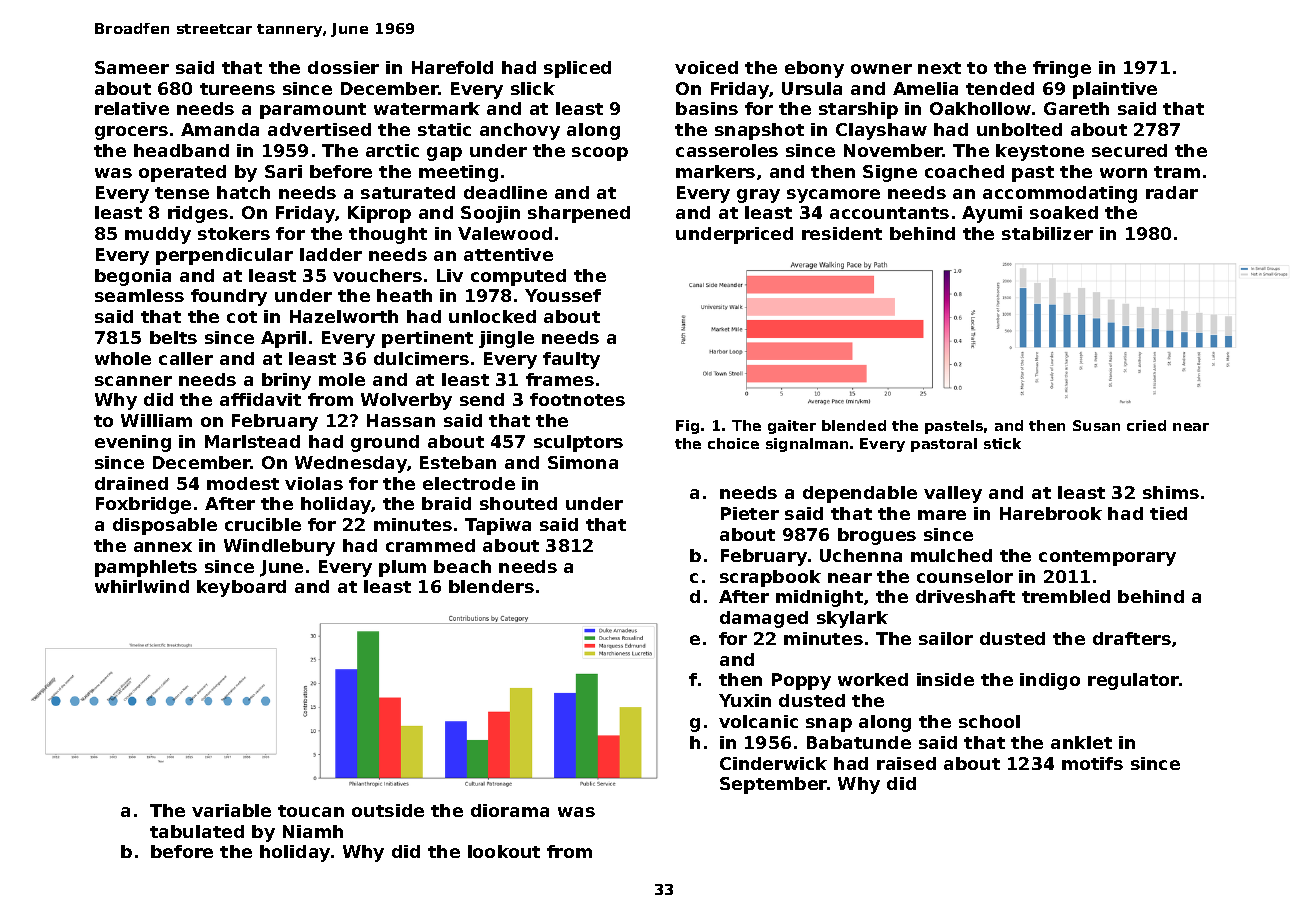 This image has height=924, width=1308. What do you see at coordinates (313, 831) in the image?
I see `Niamh` at bounding box center [313, 831].
